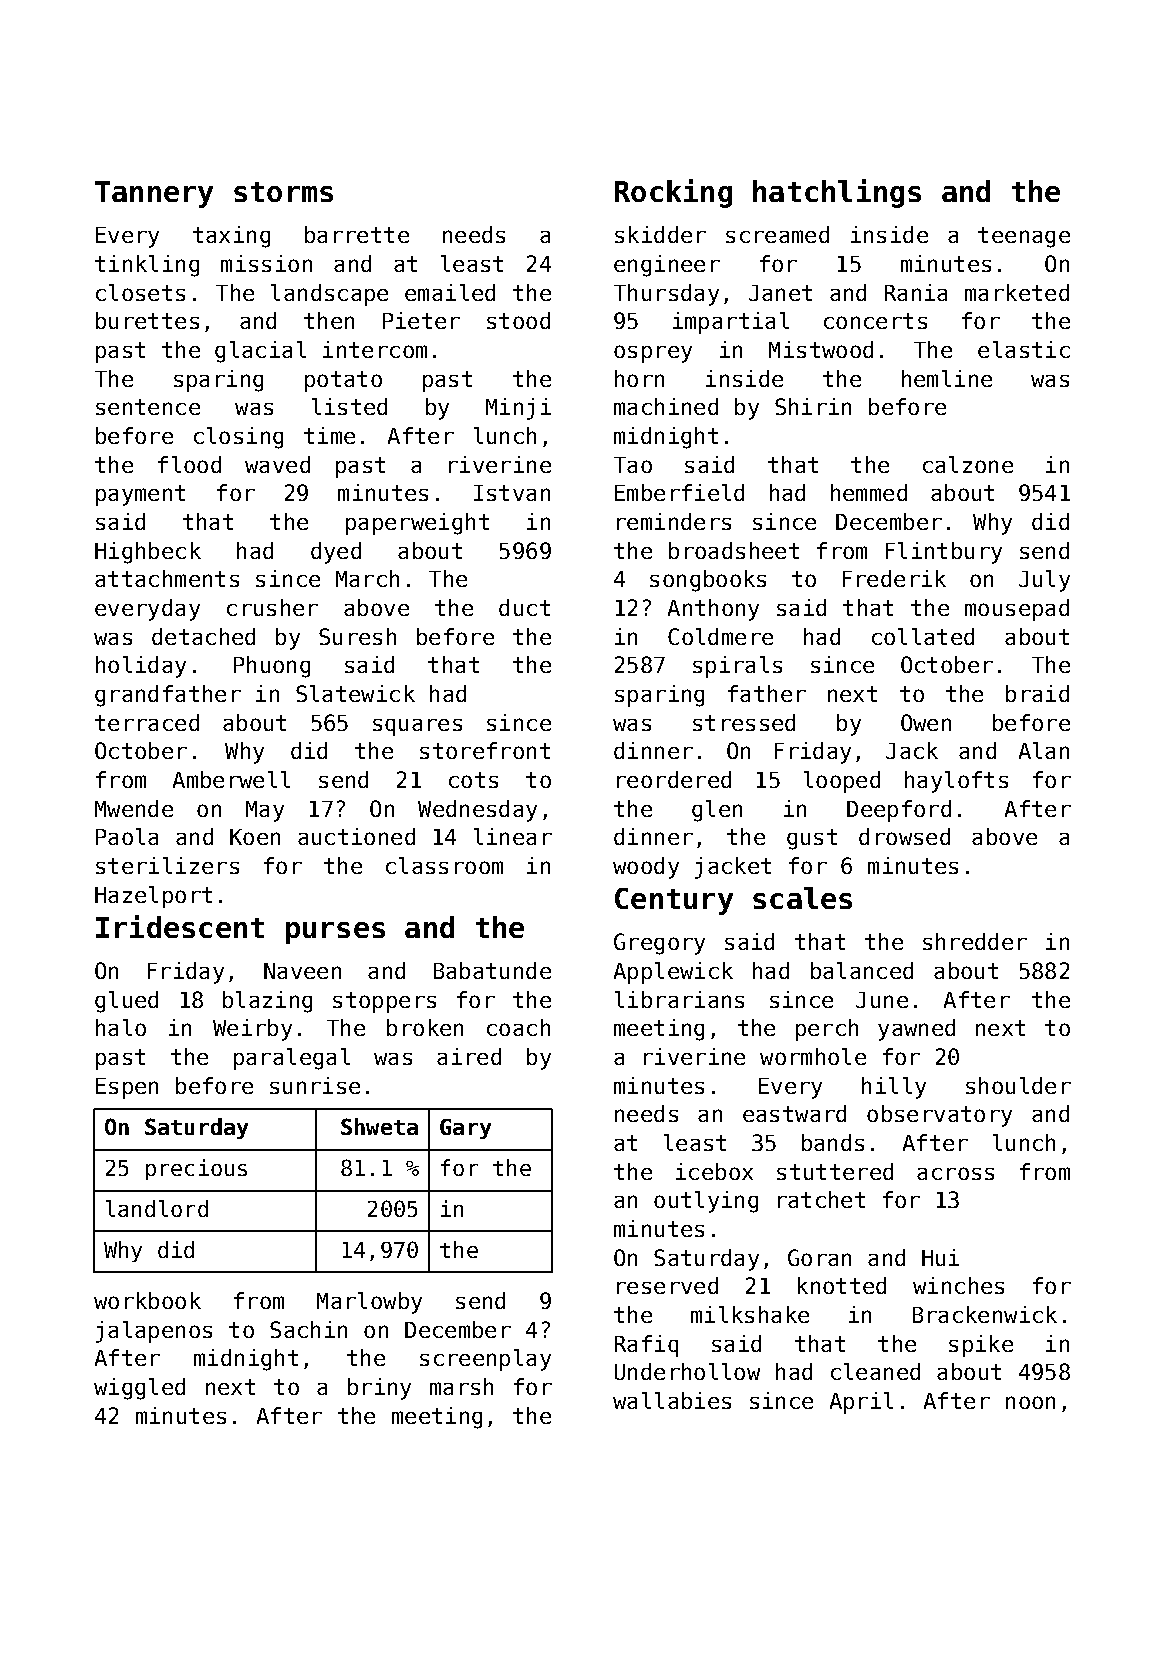  I want to click on Paola, so click(127, 836).
